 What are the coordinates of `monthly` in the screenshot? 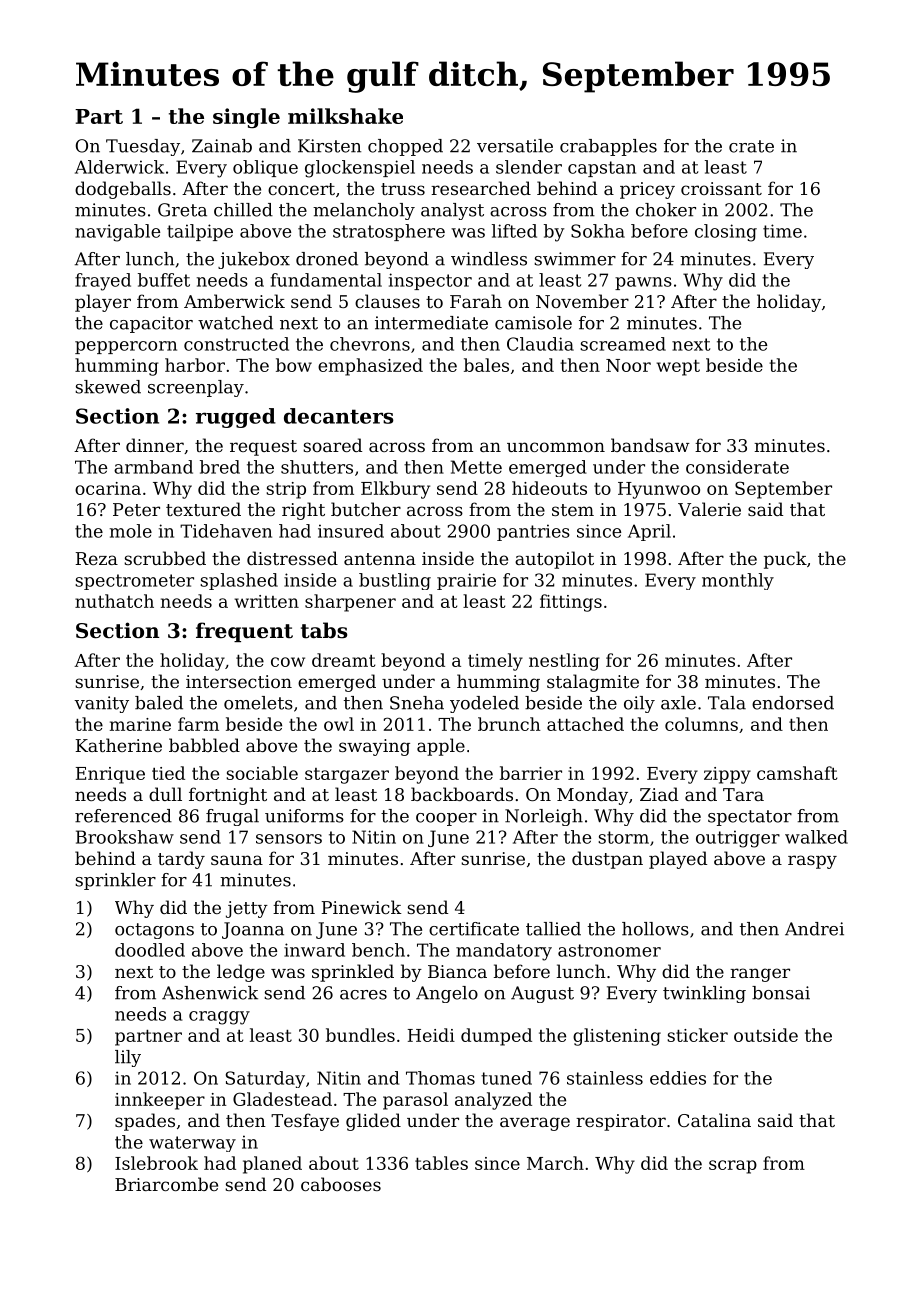 It's located at (738, 581).
